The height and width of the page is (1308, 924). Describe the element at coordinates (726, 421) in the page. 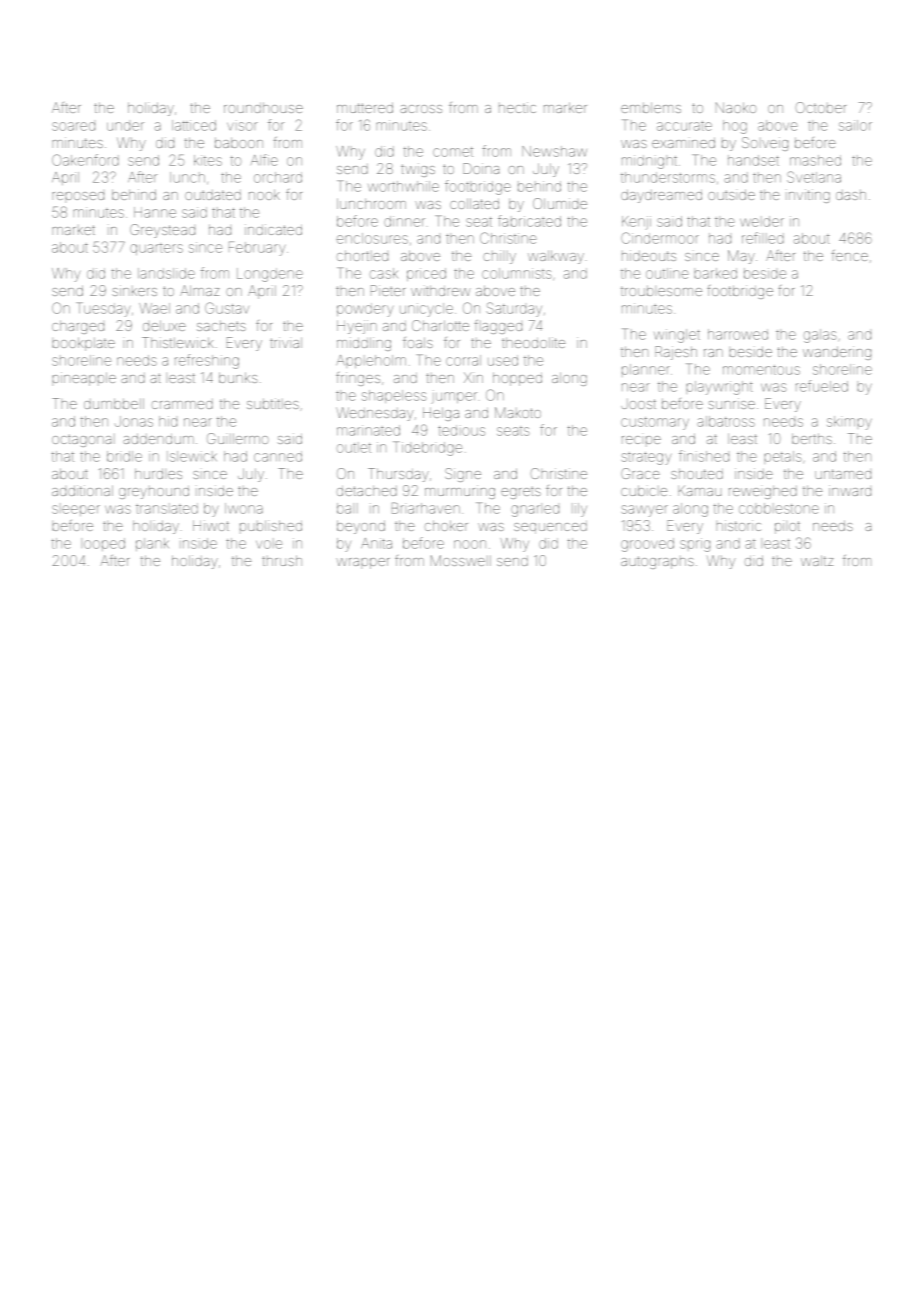

I see `albatross` at that location.
